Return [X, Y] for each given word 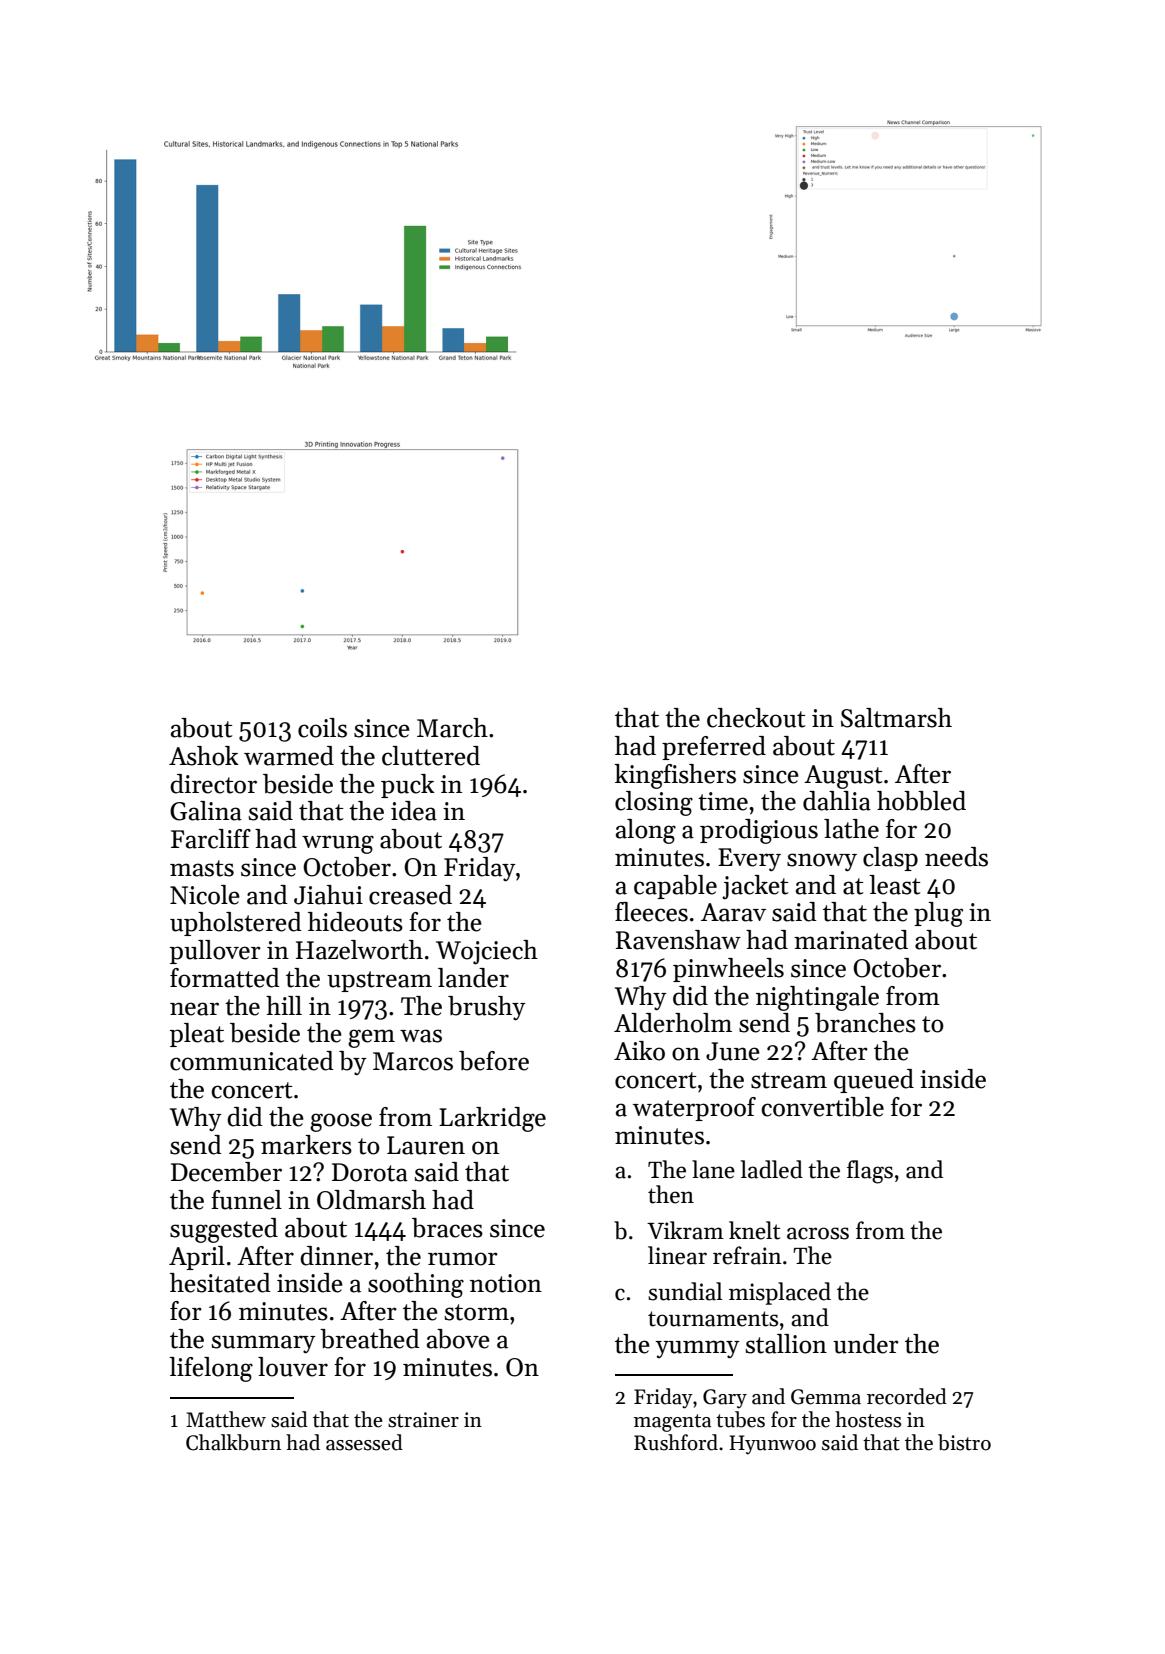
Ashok [204, 756]
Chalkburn [233, 1442]
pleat [197, 1035]
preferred [714, 748]
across [818, 1233]
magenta [672, 1423]
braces [447, 1228]
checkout [756, 718]
